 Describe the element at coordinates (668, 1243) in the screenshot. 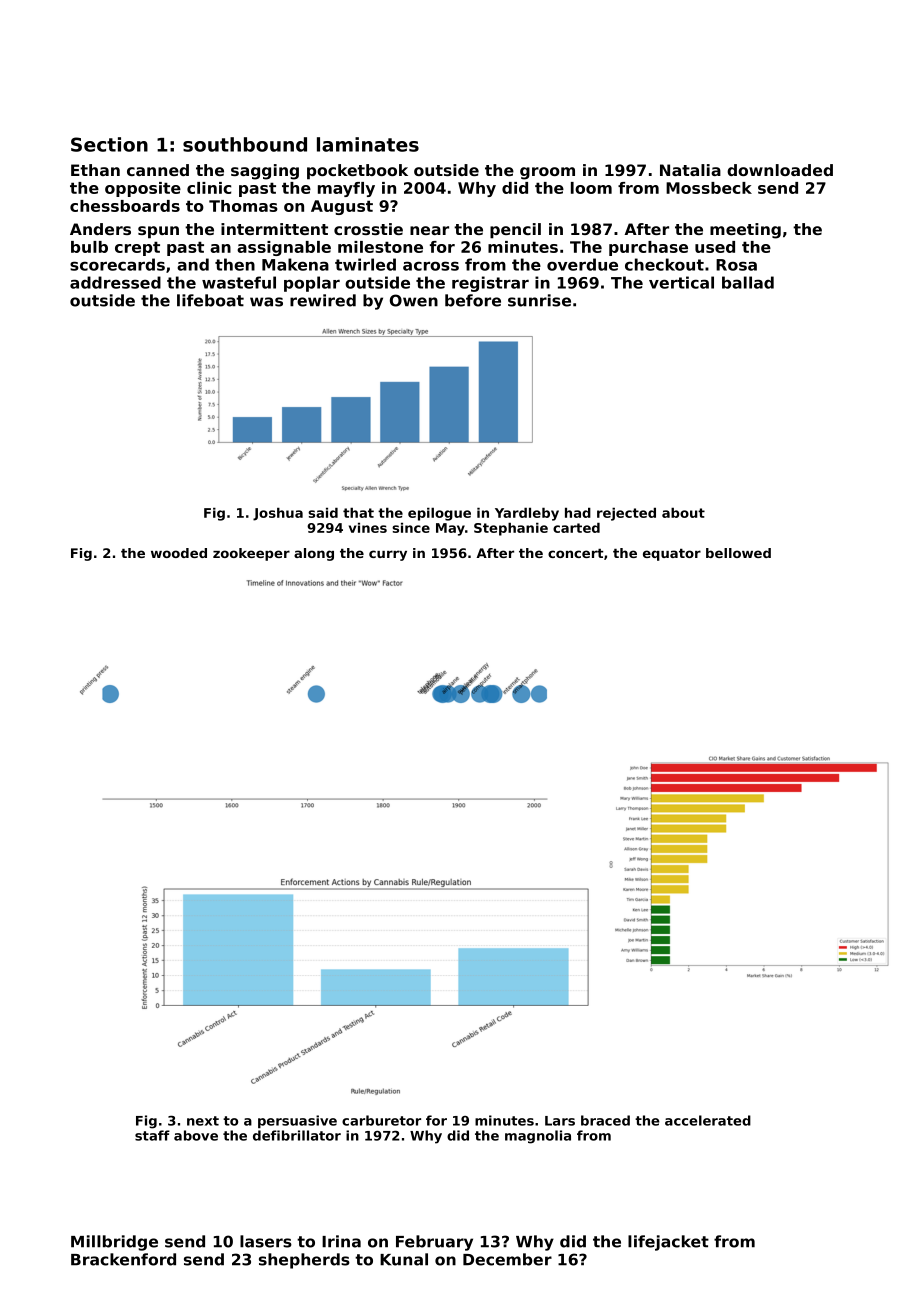

I see `lifejacket` at that location.
